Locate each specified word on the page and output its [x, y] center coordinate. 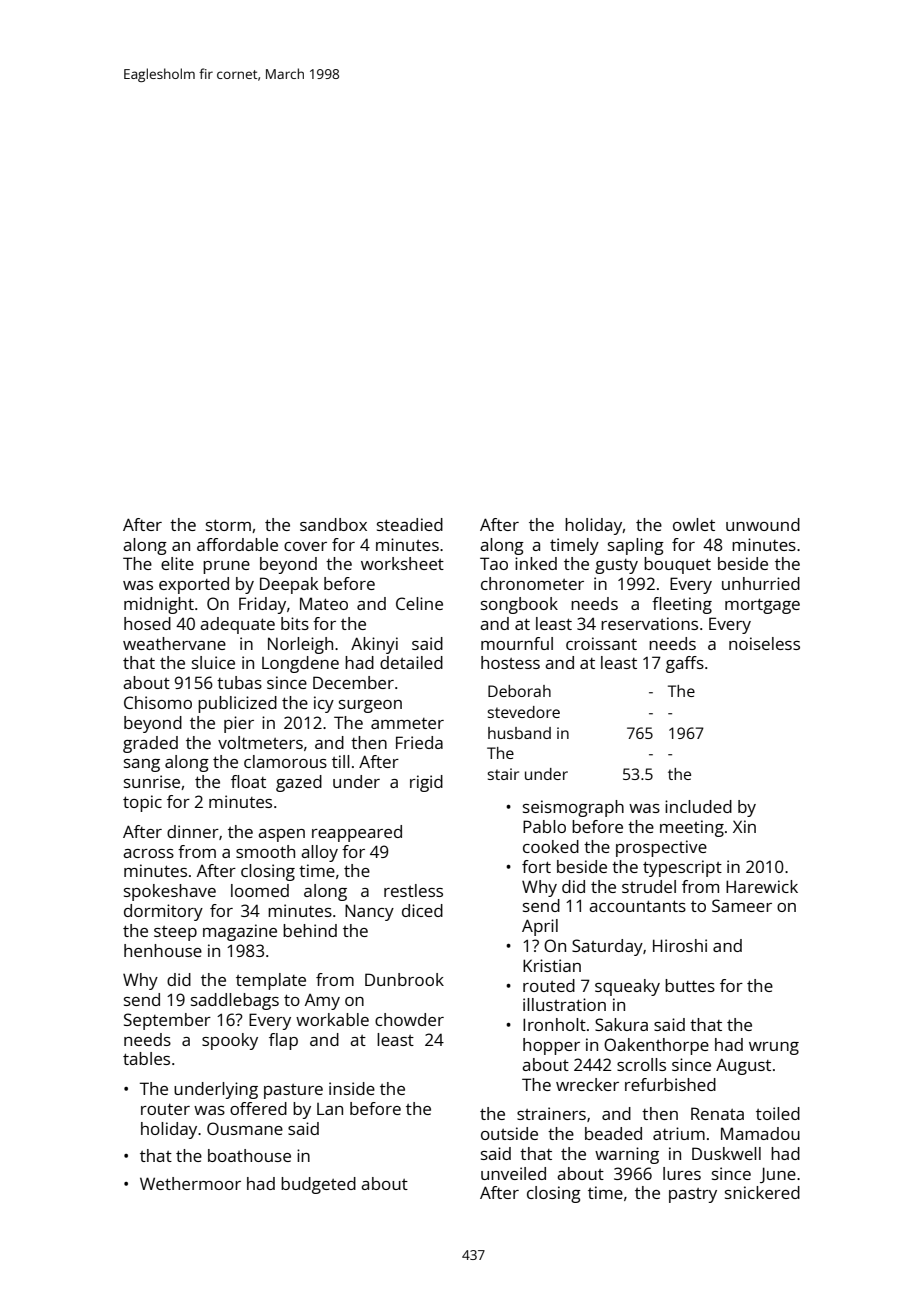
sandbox [333, 524]
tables [146, 1058]
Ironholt [554, 1024]
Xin [744, 826]
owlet [694, 524]
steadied [410, 524]
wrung [774, 1048]
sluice [213, 662]
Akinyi [374, 645]
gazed [299, 783]
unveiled [513, 1173]
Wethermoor [190, 1183]
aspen [281, 835]
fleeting [682, 605]
